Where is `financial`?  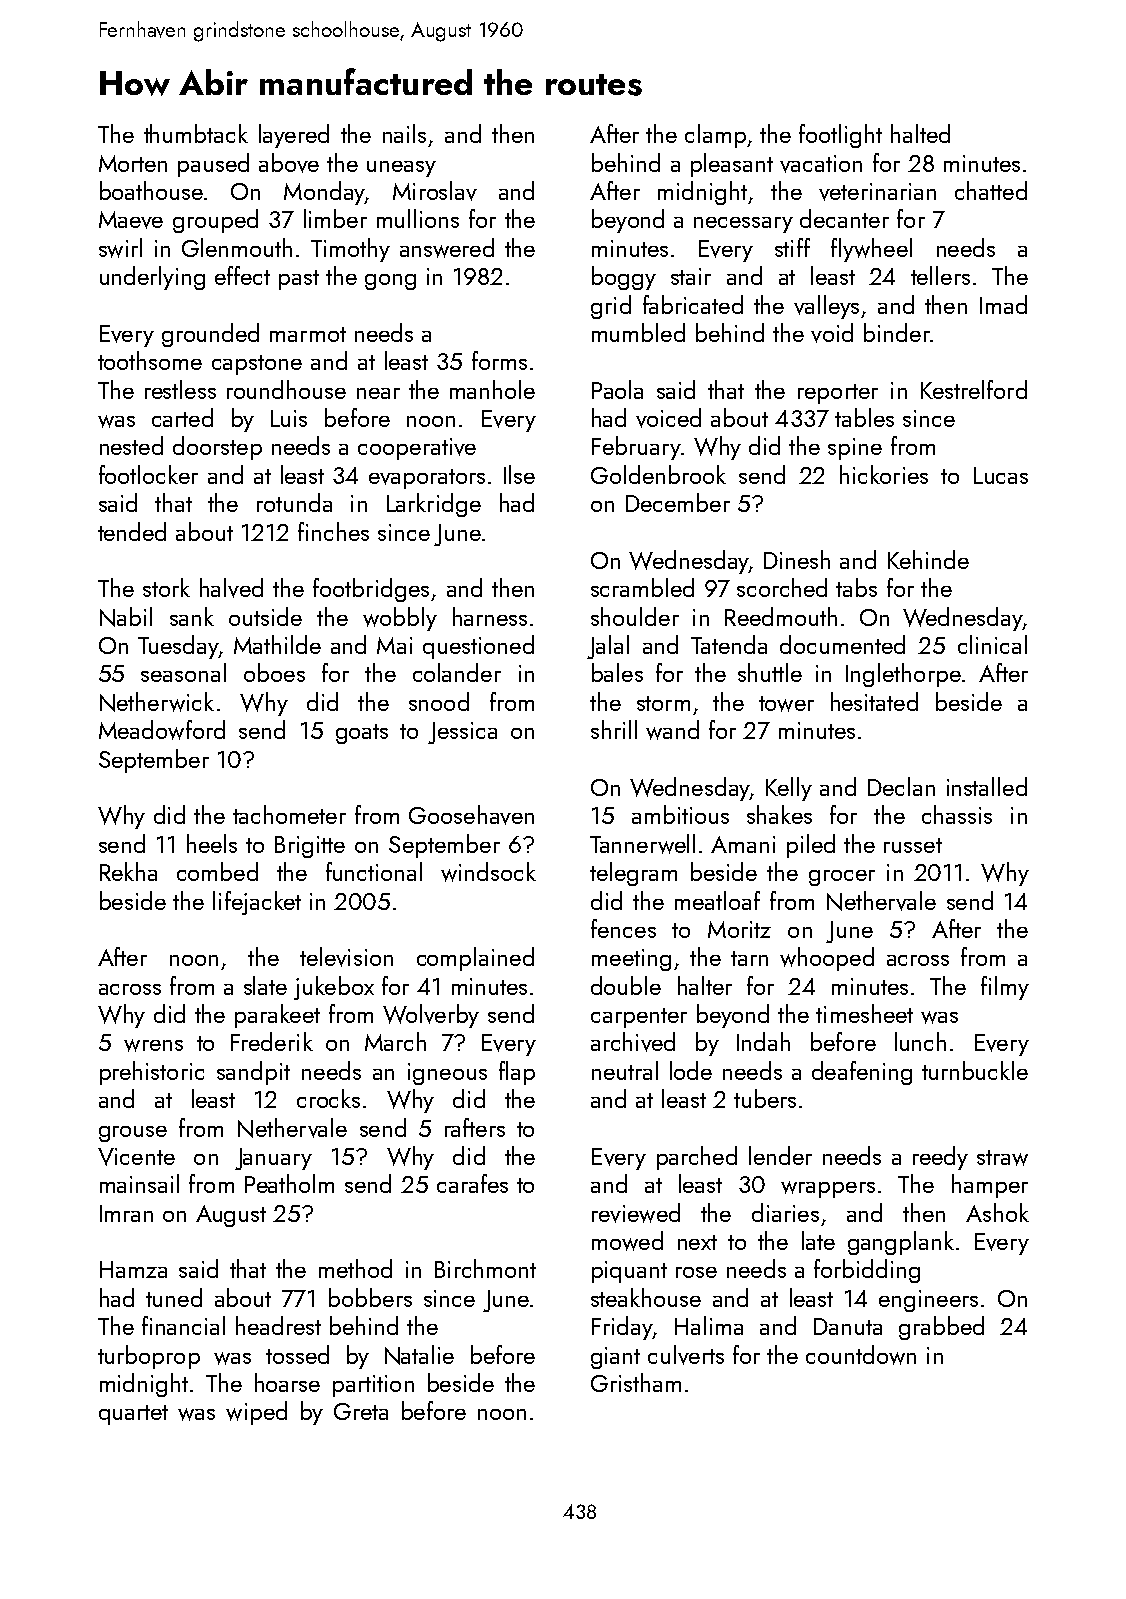 financial is located at coordinates (183, 1325).
